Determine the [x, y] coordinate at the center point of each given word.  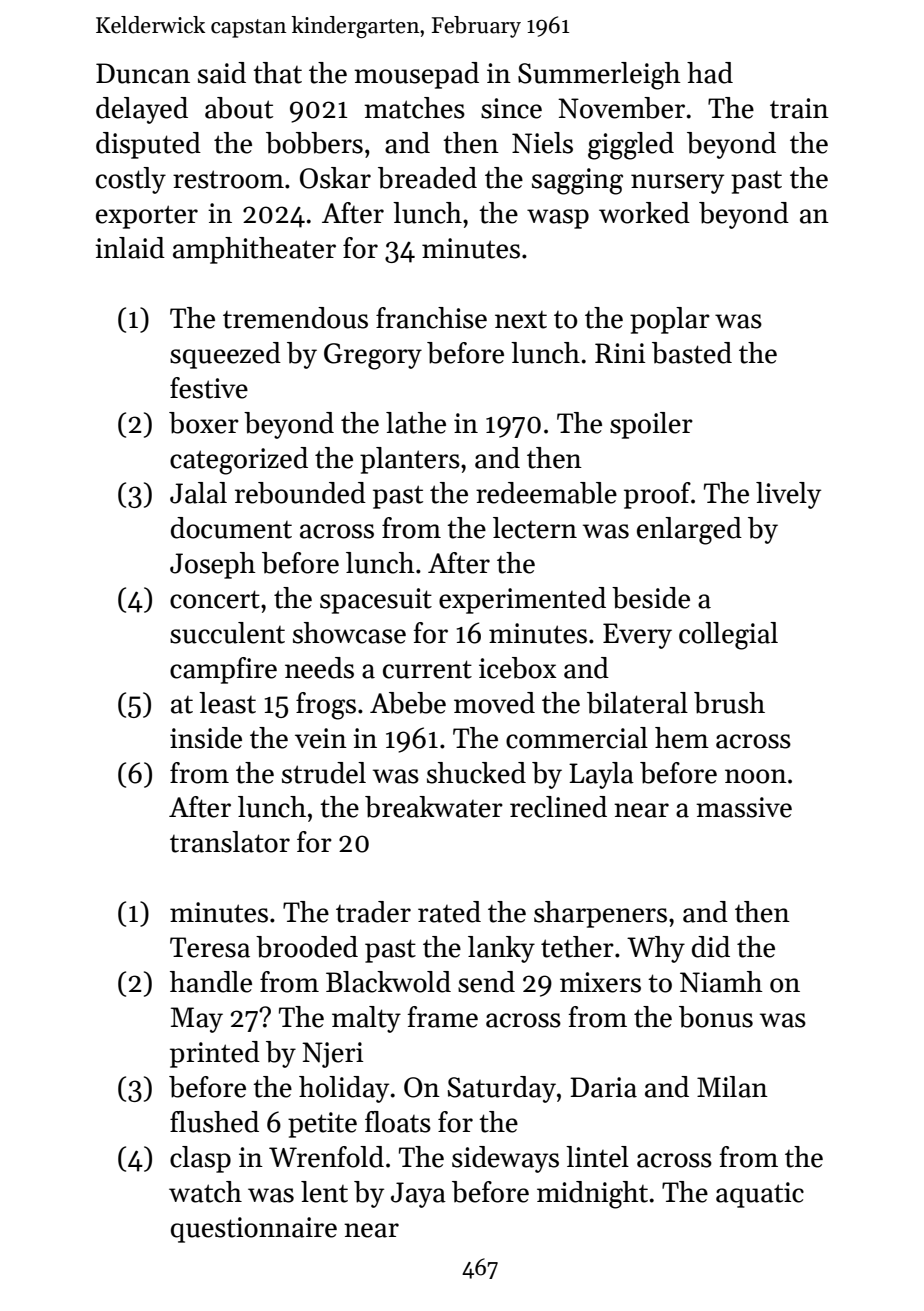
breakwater [434, 807]
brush [729, 703]
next [521, 320]
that [277, 73]
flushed [214, 1122]
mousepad [416, 75]
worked [644, 213]
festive [209, 388]
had [710, 73]
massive [744, 807]
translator [230, 842]
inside [206, 738]
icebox [518, 668]
